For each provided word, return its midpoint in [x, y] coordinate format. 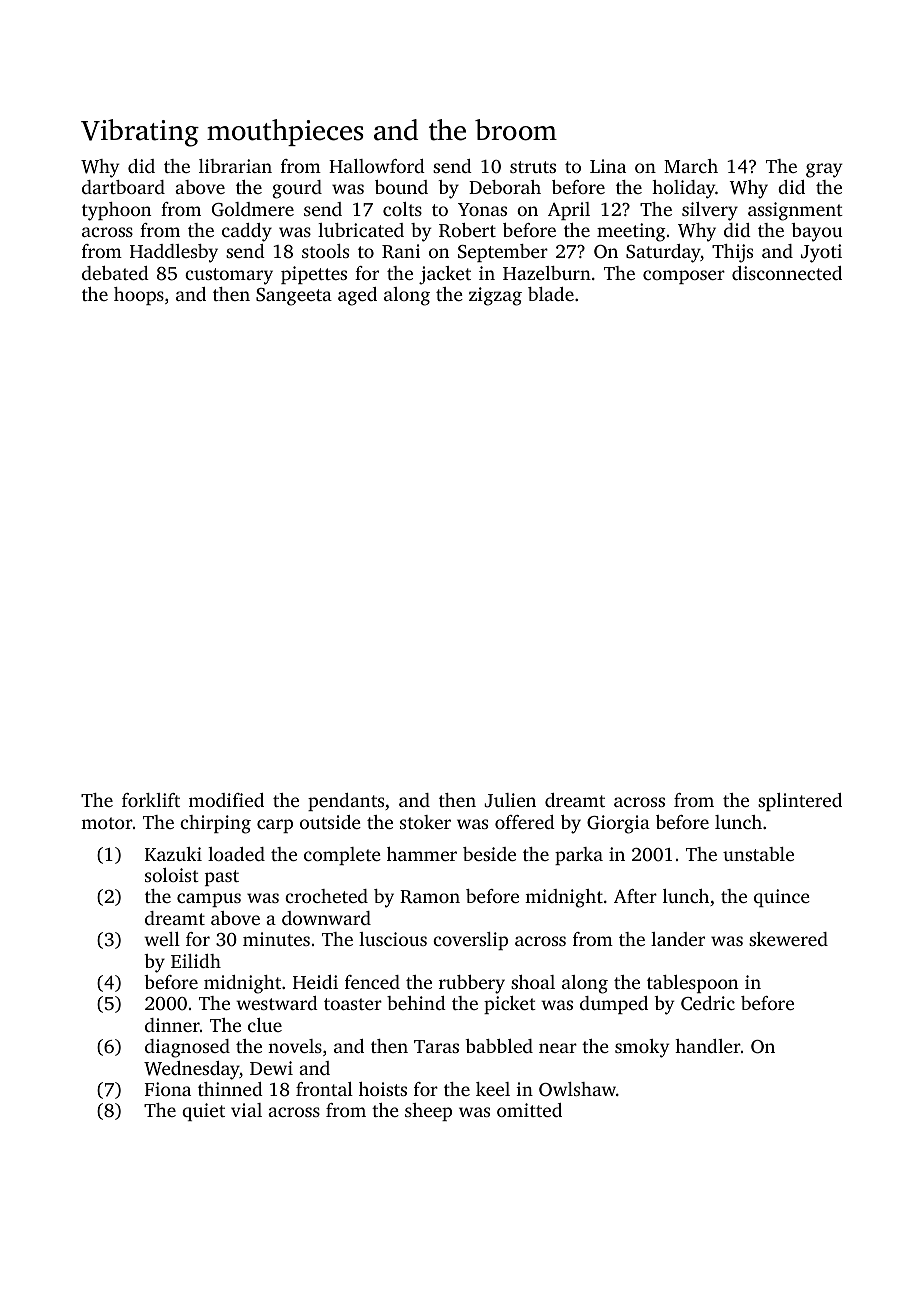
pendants [346, 802]
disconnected [787, 273]
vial [246, 1110]
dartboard [123, 187]
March [691, 166]
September [503, 253]
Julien [510, 800]
